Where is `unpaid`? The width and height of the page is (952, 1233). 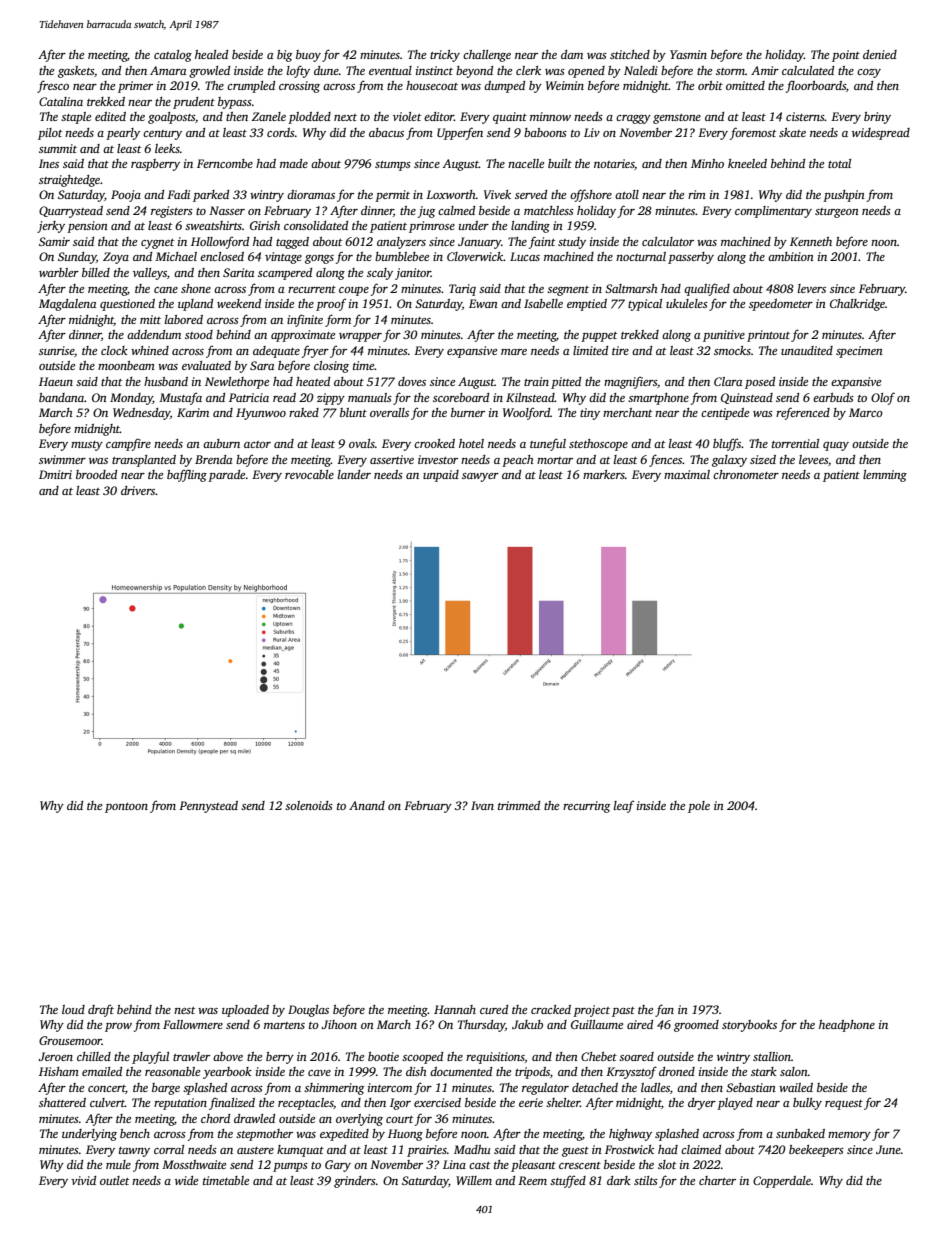
unpaid is located at coordinates (441, 476).
